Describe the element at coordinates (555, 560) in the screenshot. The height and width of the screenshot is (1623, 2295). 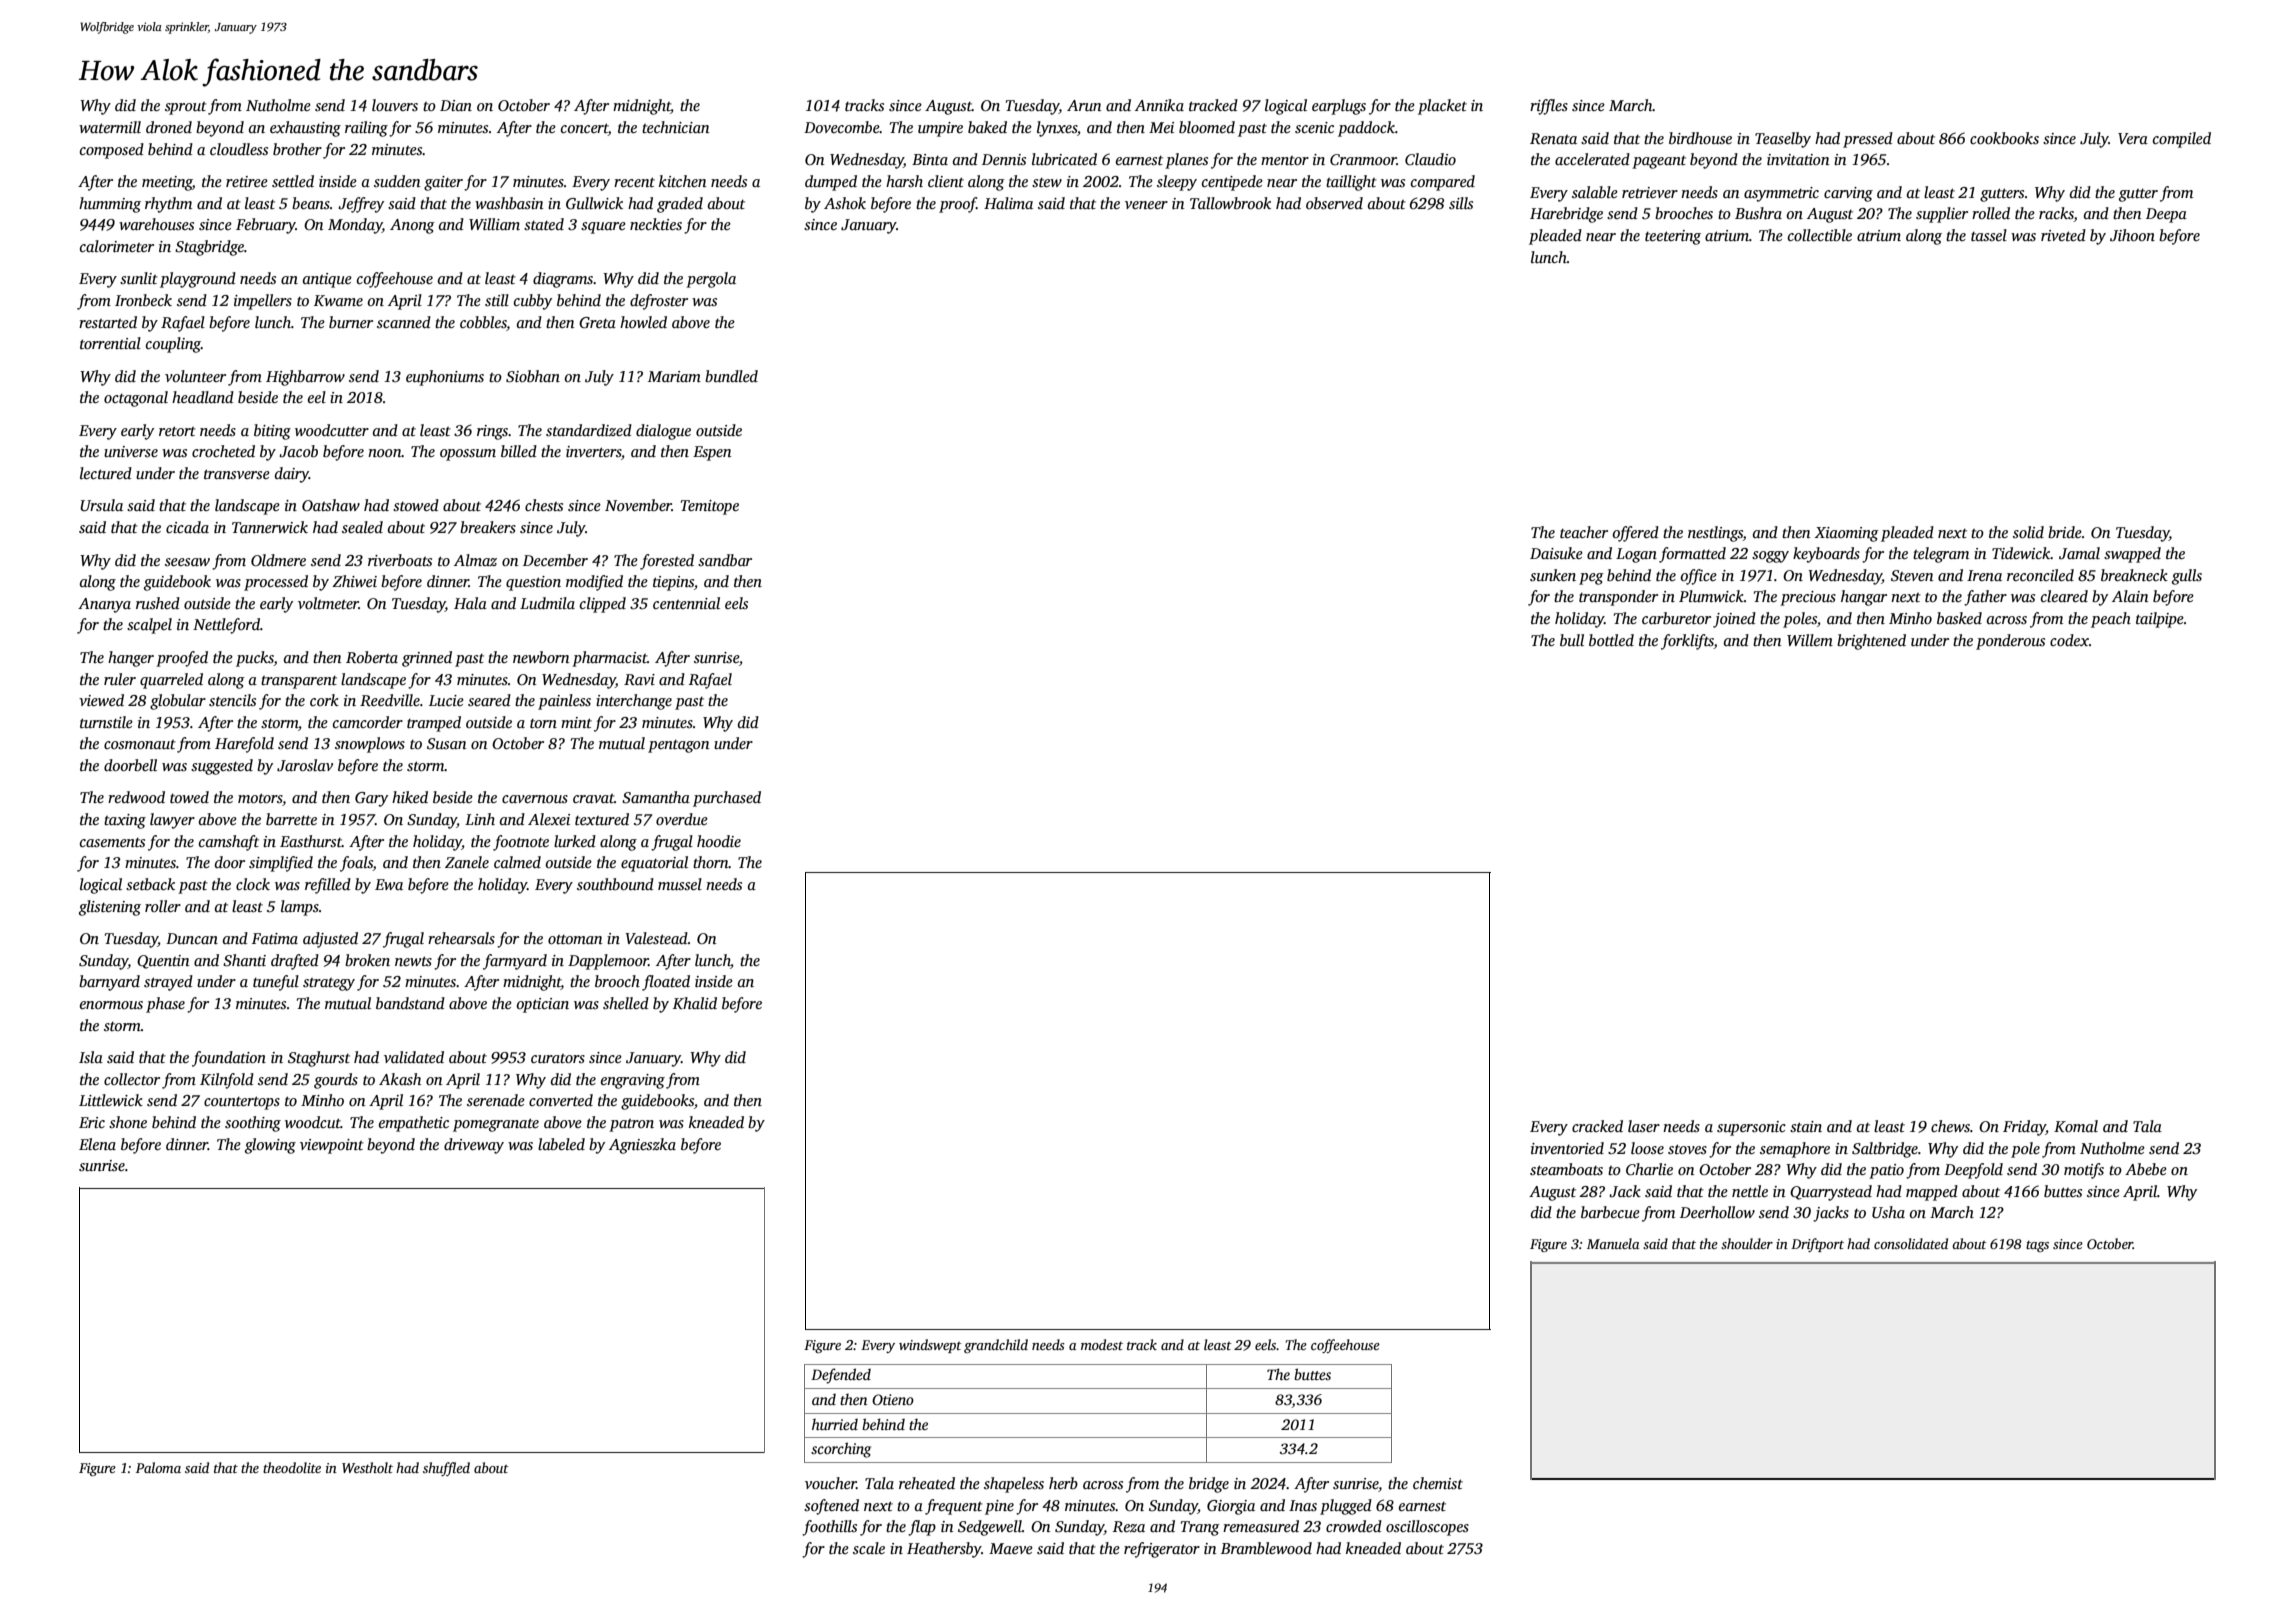
I see `December` at that location.
